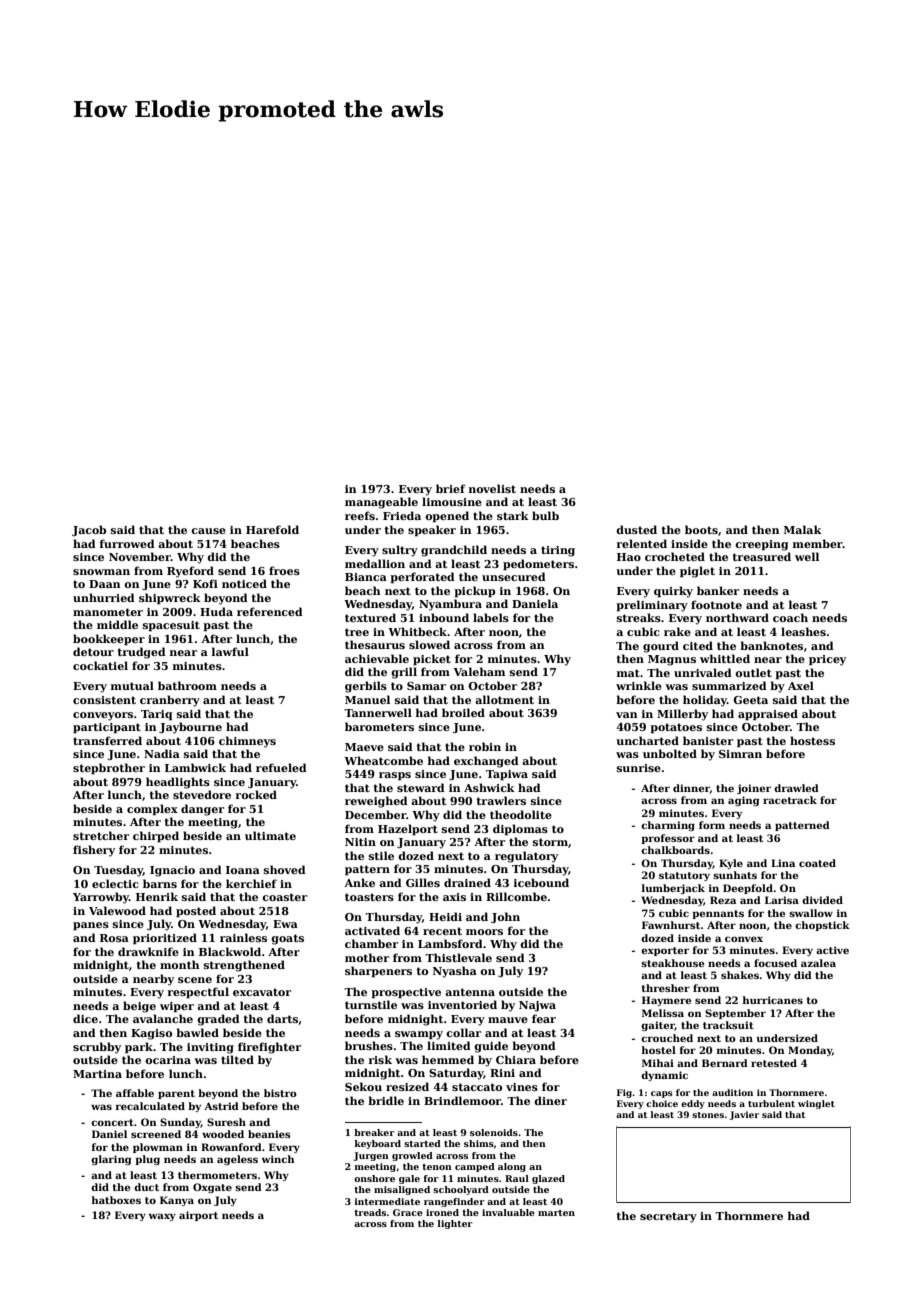 The image size is (924, 1308). I want to click on leashes, so click(803, 631).
